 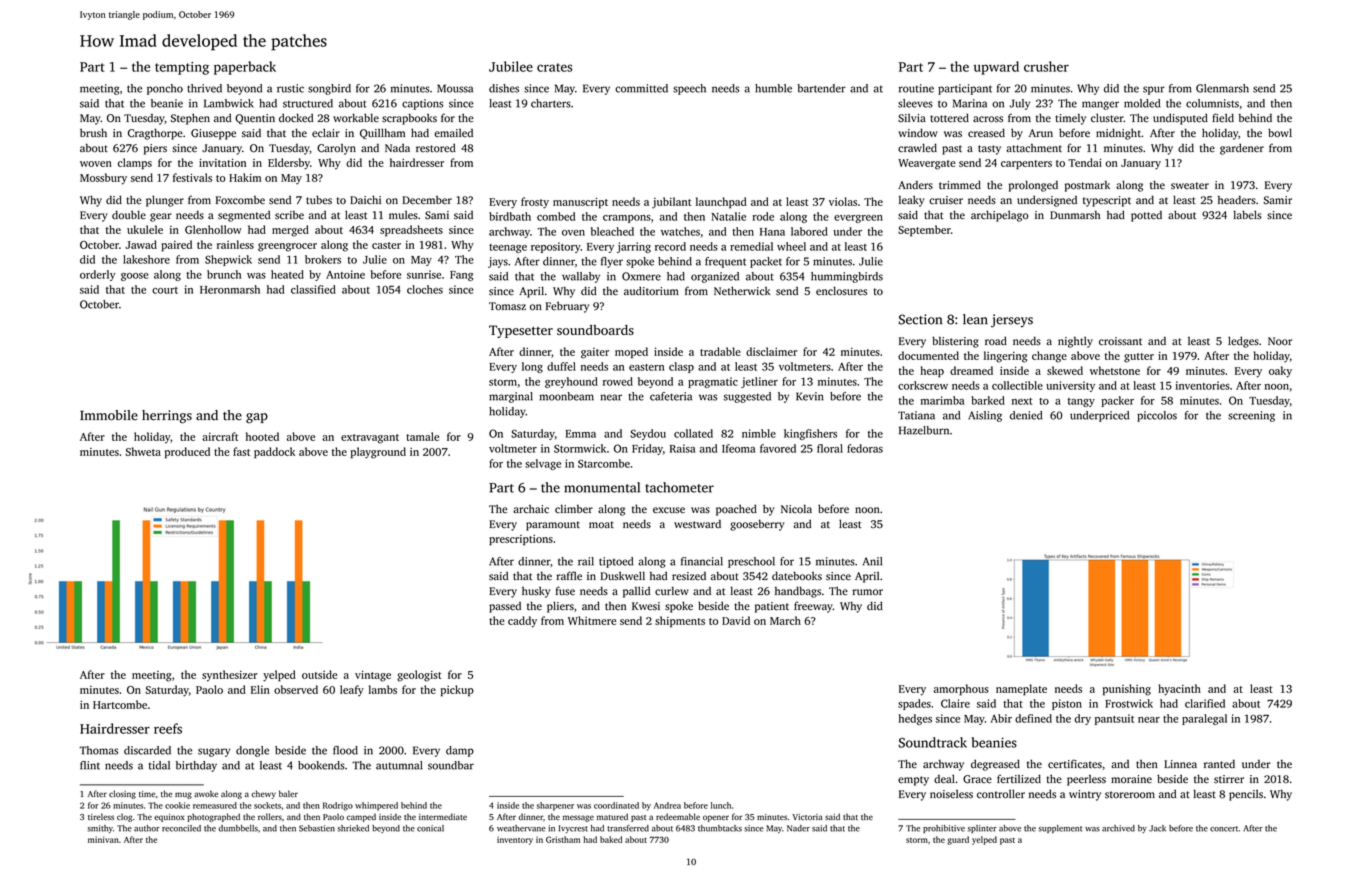 I want to click on freeway, so click(x=813, y=607).
